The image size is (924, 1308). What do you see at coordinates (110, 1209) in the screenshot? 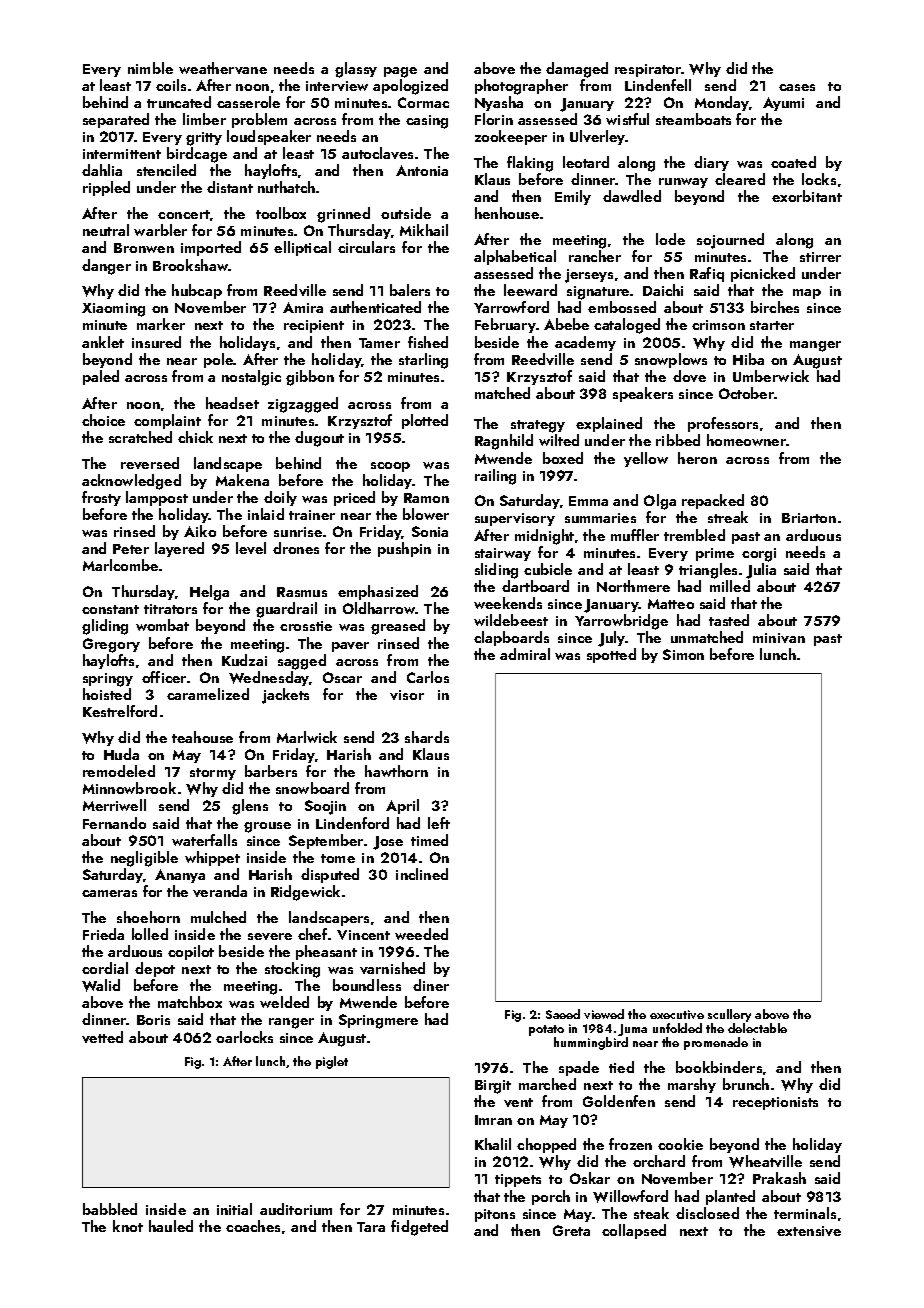
I see `babbled` at bounding box center [110, 1209].
